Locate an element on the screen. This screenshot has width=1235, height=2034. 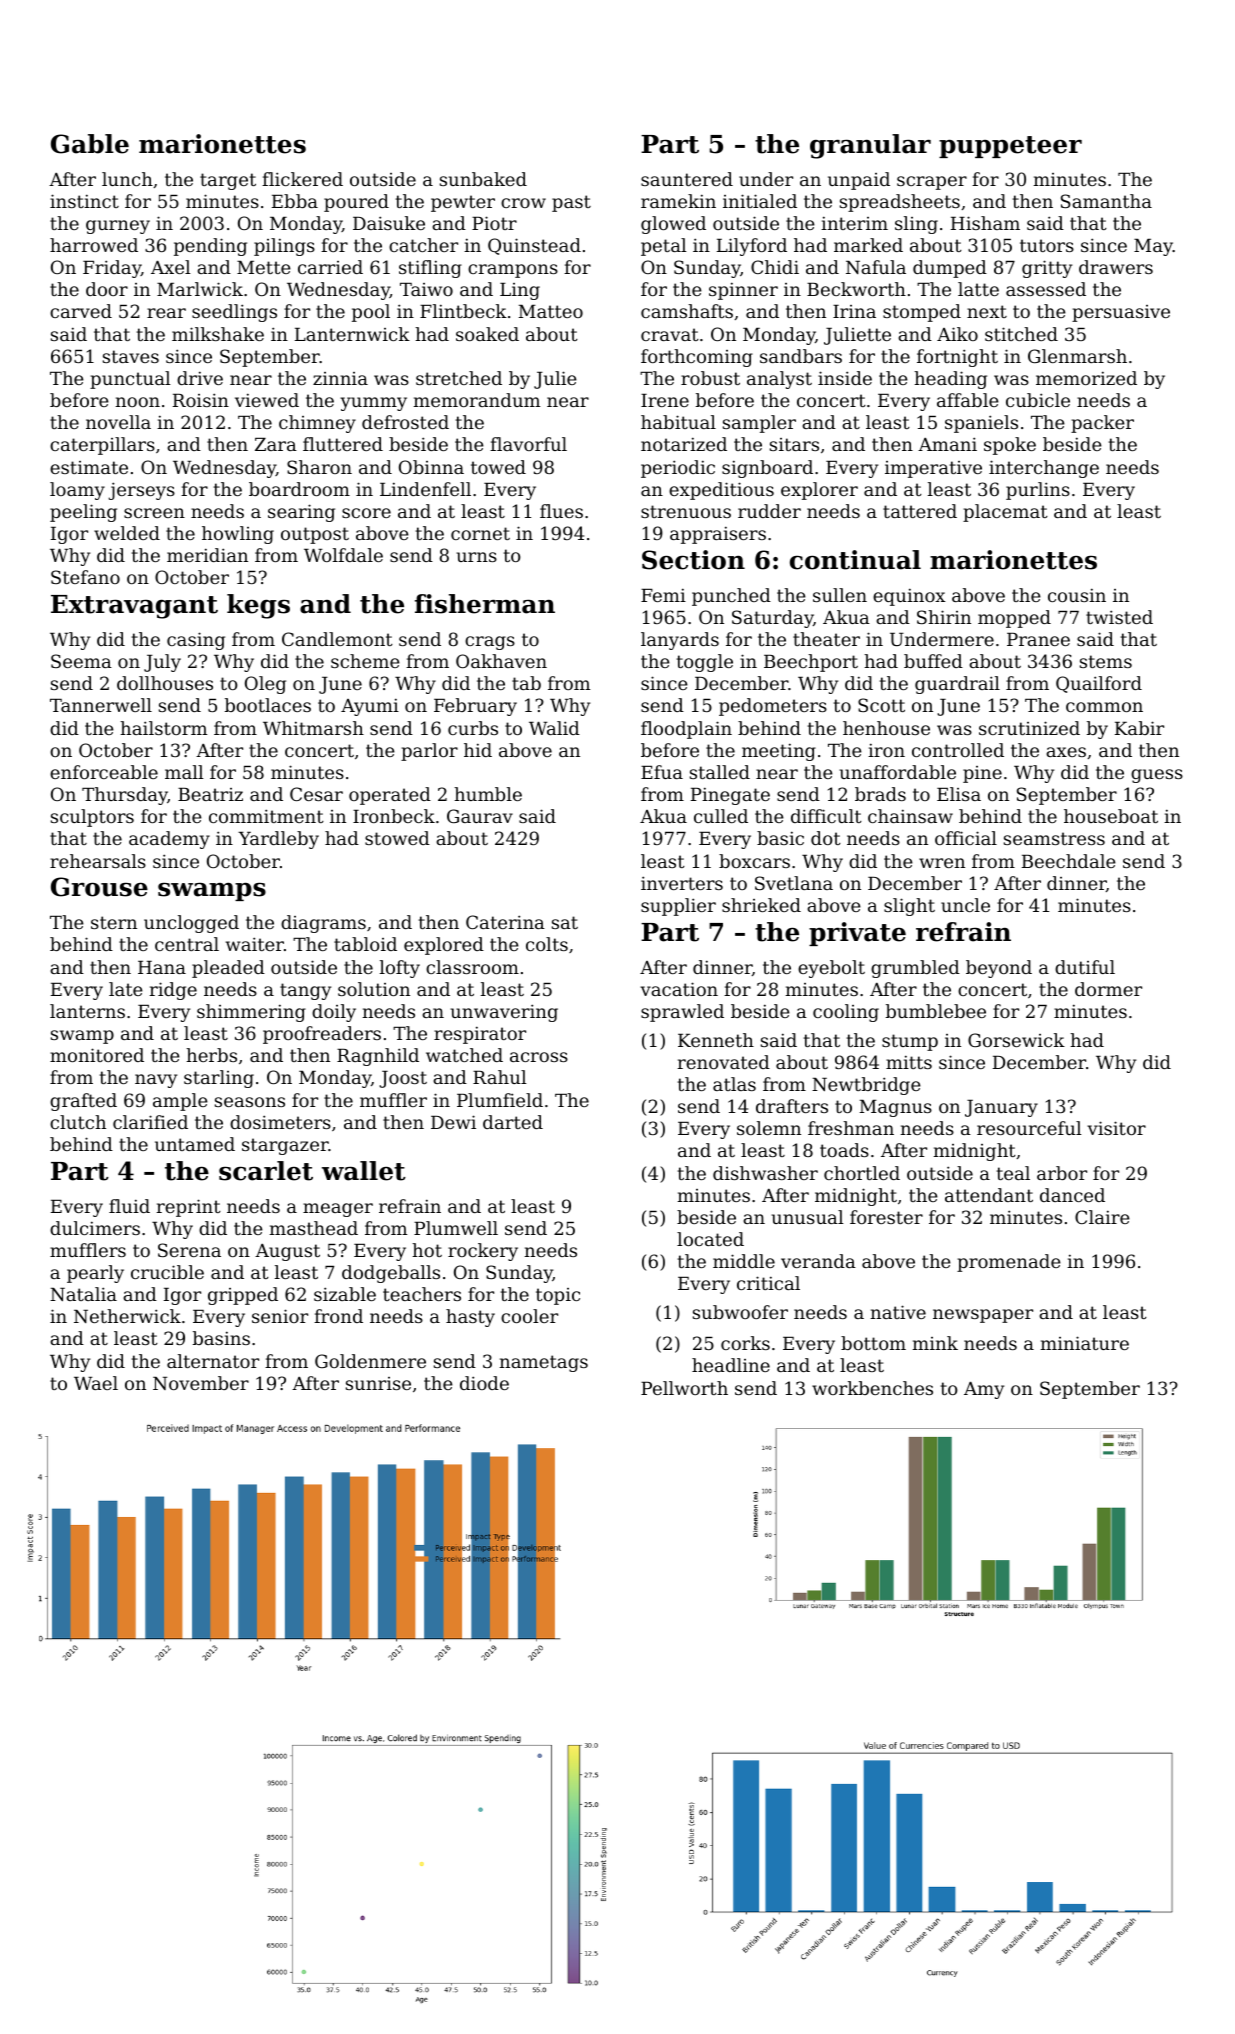
meager is located at coordinates (338, 1210).
